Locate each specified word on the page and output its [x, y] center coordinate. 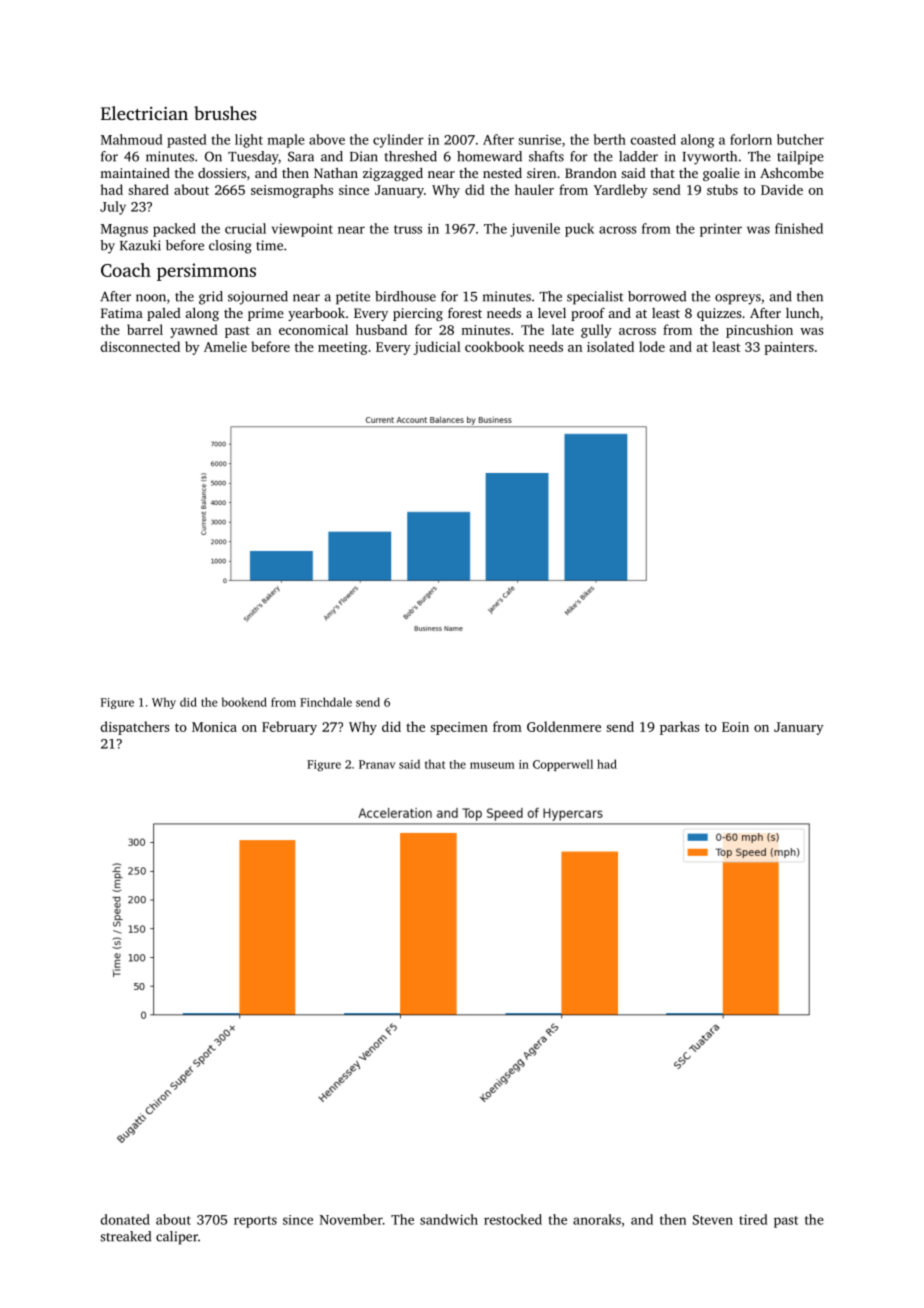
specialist [595, 298]
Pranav [377, 764]
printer [721, 230]
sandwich [449, 1219]
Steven [713, 1220]
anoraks [597, 1219]
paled [164, 314]
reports [255, 1222]
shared [148, 189]
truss [408, 229]
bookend [244, 702]
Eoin [735, 727]
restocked [513, 1219]
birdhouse [405, 296]
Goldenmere [564, 726]
